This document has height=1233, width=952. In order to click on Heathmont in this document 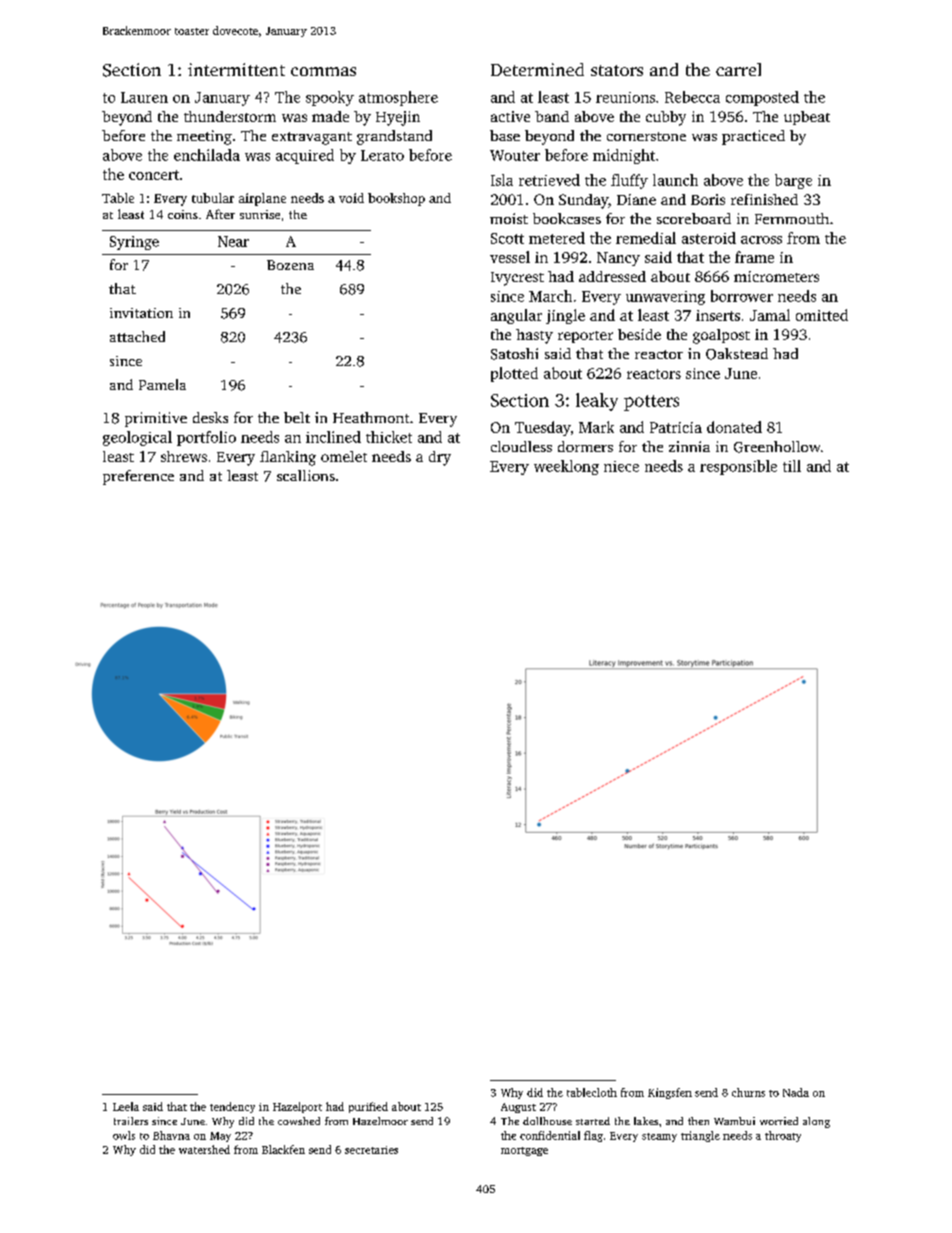, I will do `click(371, 417)`.
